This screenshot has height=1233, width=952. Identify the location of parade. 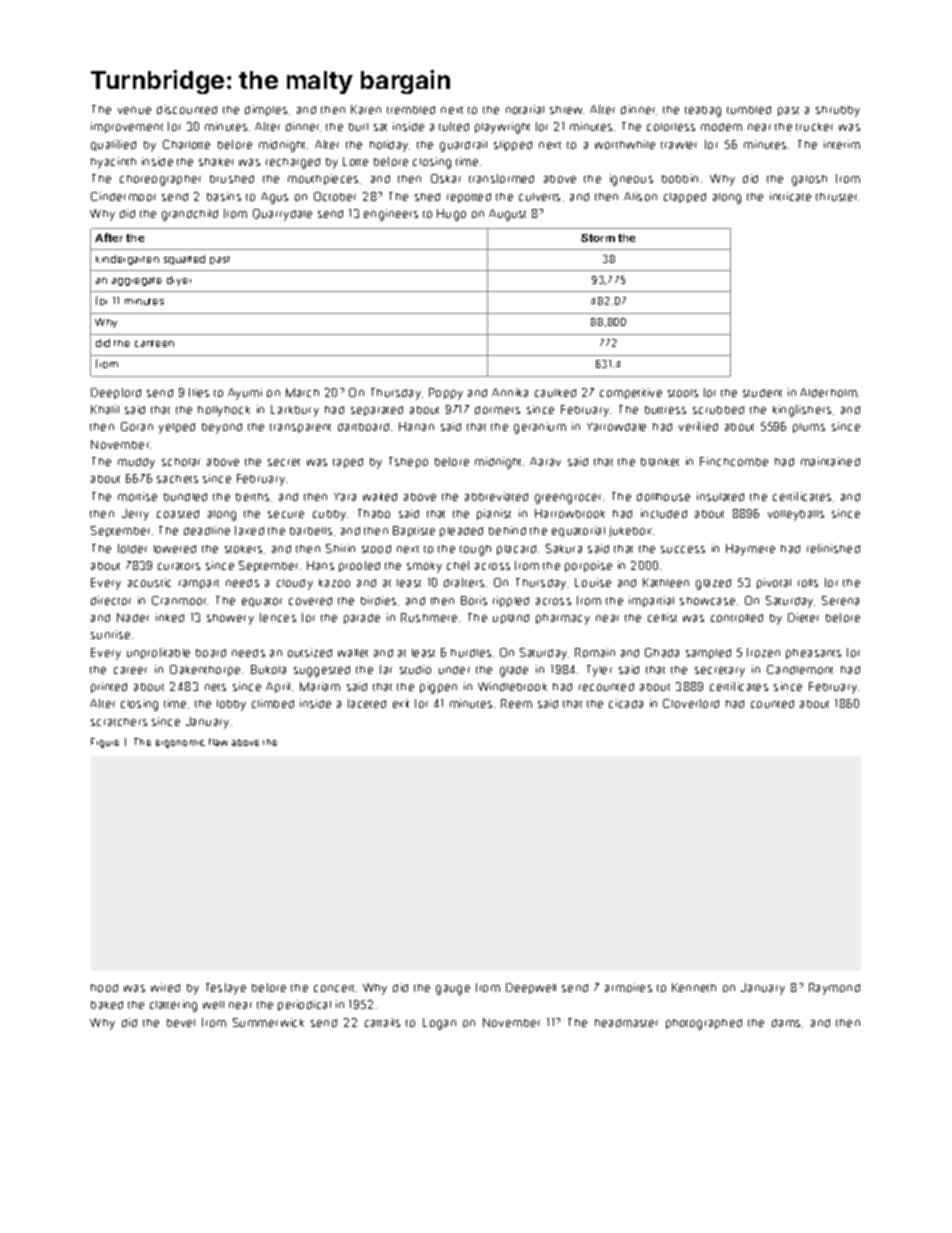
(362, 619).
